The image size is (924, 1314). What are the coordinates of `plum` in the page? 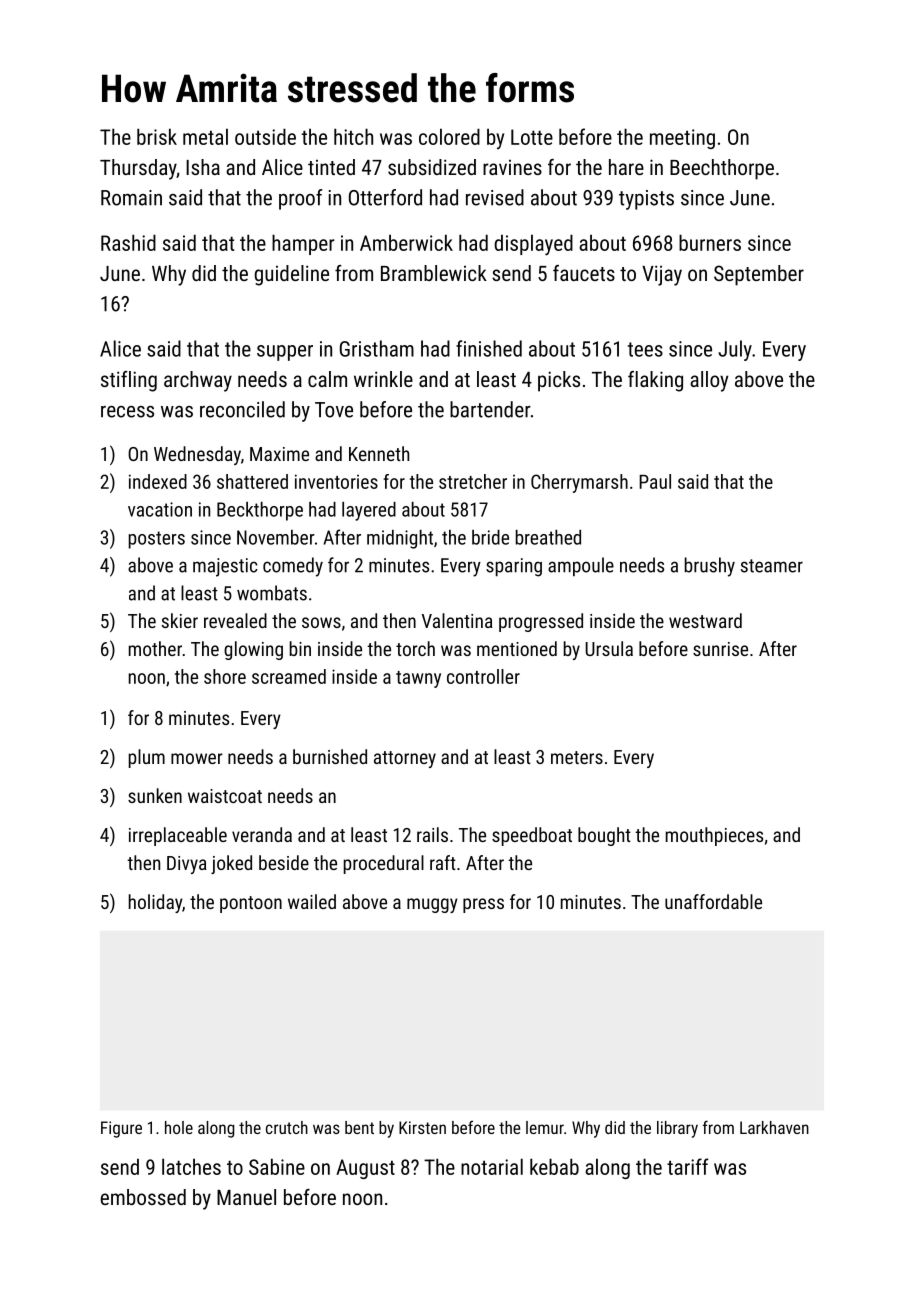 It's located at (147, 758).
